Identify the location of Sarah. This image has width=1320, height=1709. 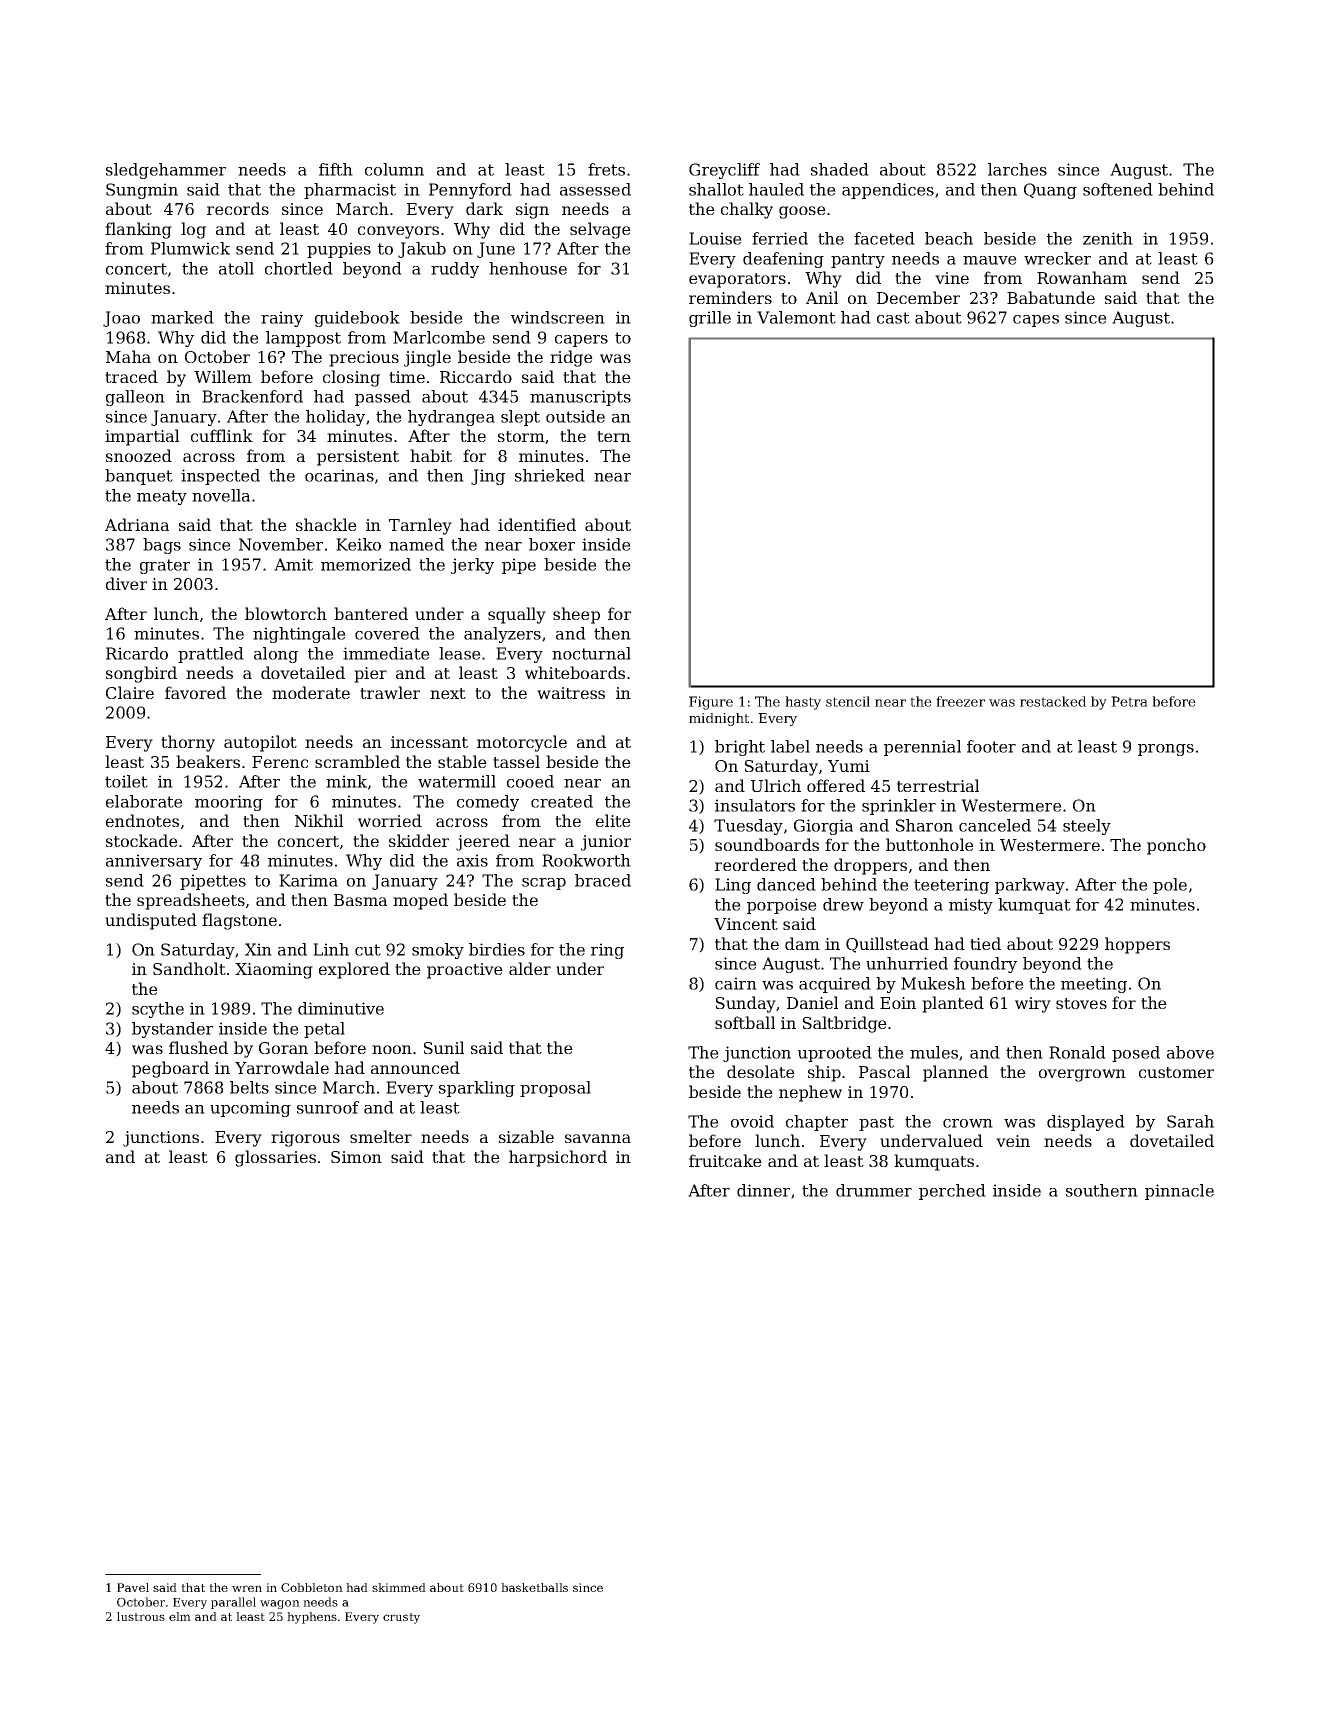
(1190, 1121).
